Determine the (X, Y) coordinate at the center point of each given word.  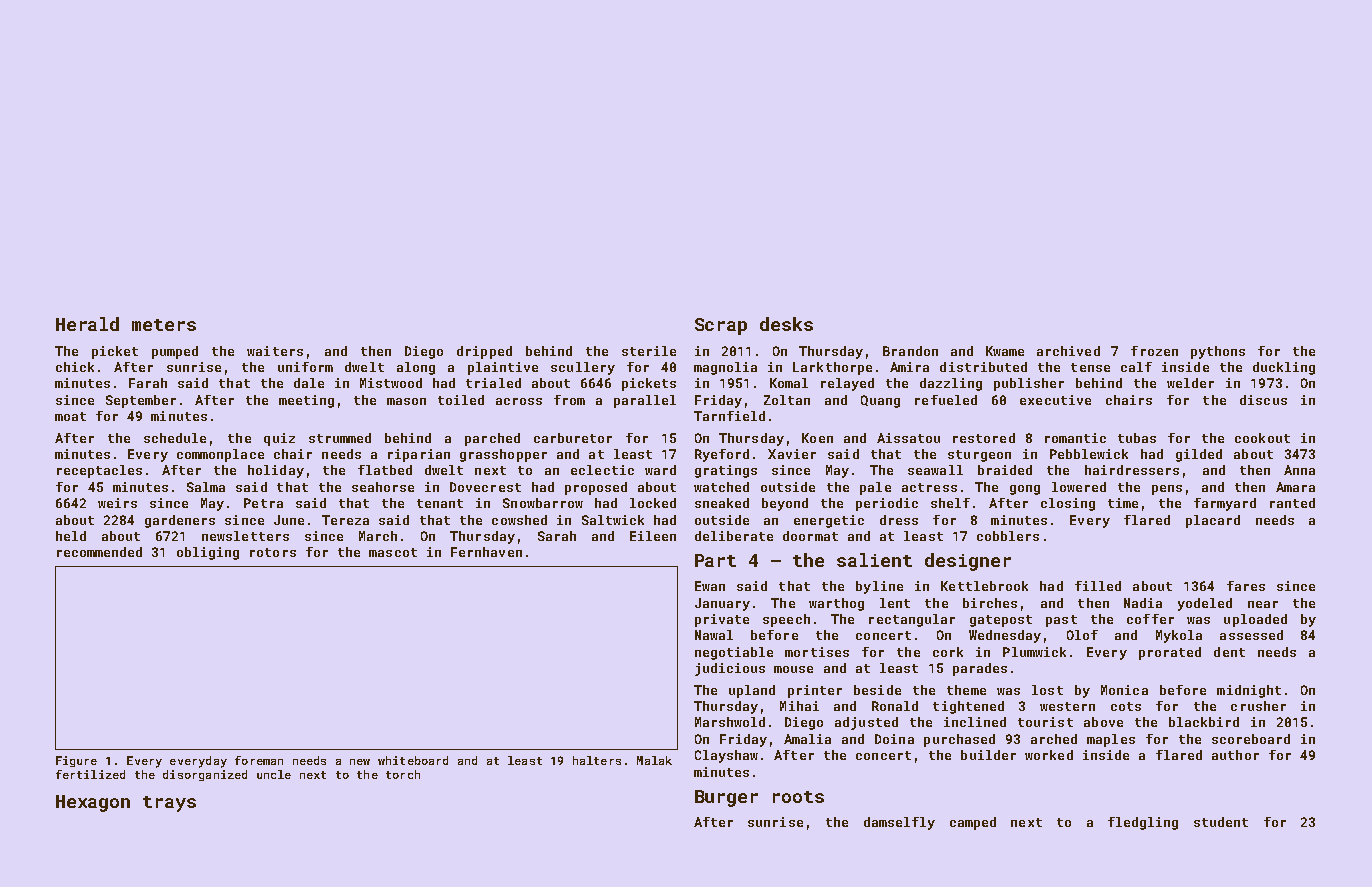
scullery (583, 368)
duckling (1284, 368)
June (289, 520)
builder (988, 755)
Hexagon (93, 803)
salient (874, 560)
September (141, 401)
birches (990, 603)
